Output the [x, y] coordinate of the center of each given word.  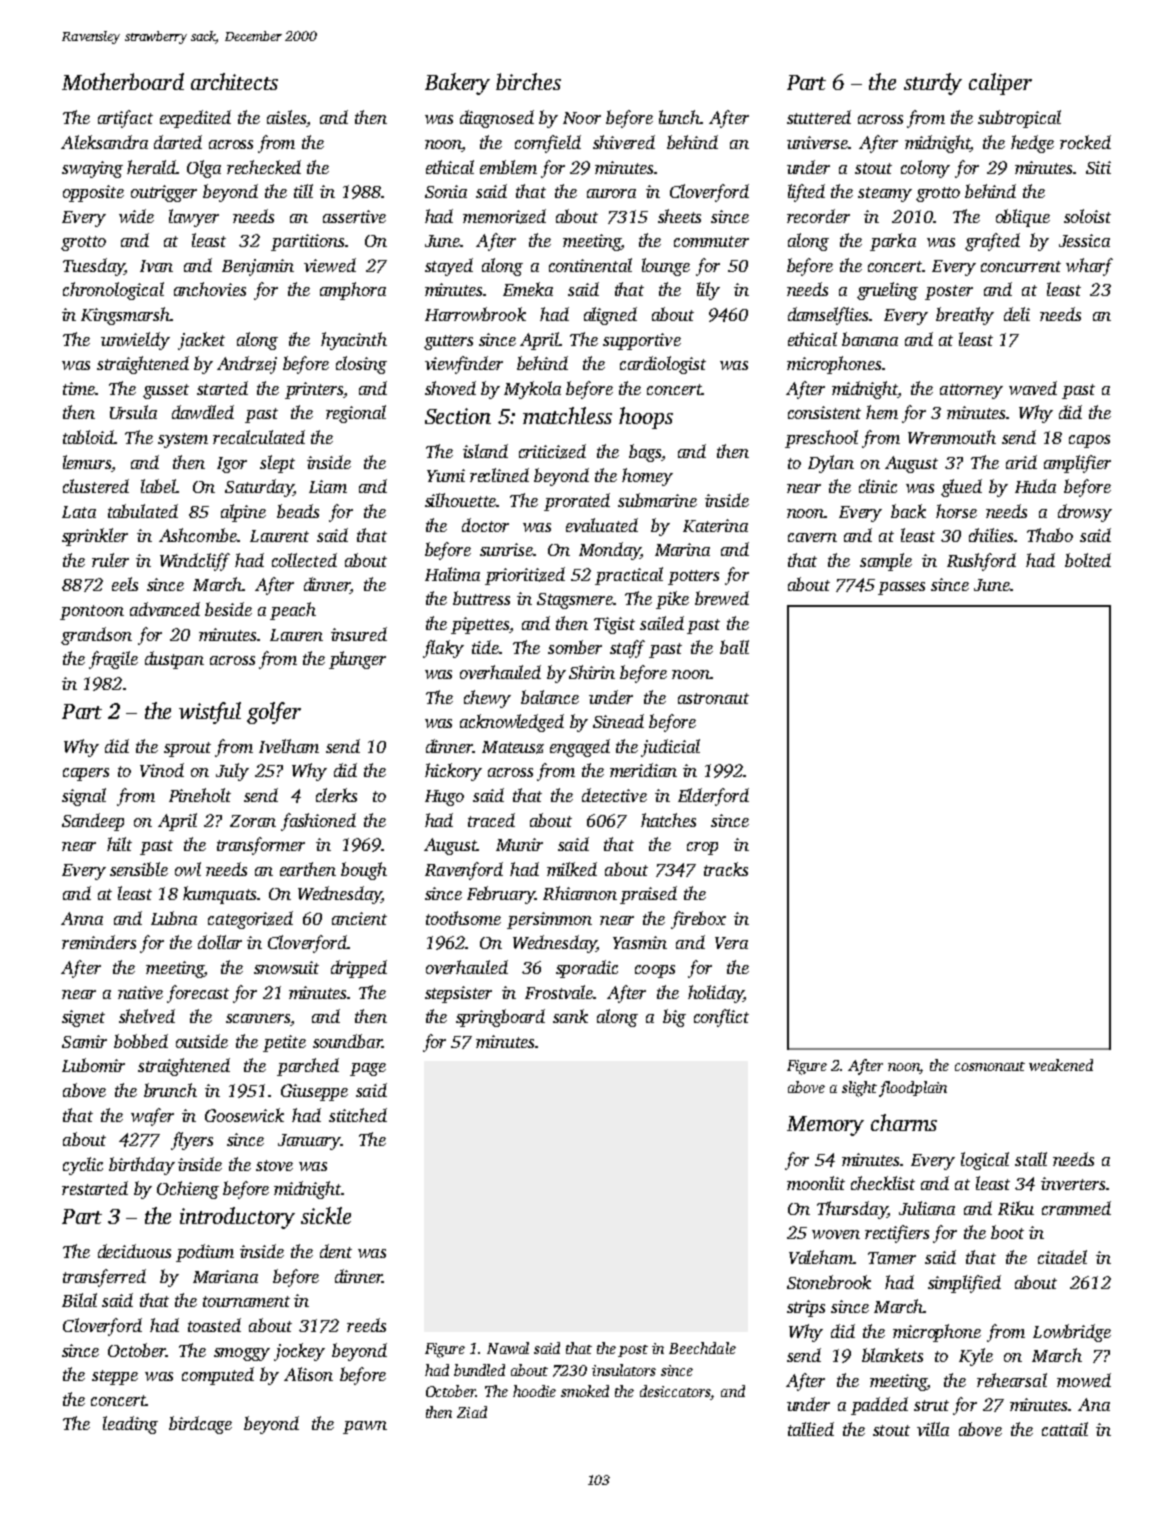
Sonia [446, 191]
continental [590, 265]
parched [308, 1067]
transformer [261, 846]
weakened [1061, 1065]
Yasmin [640, 942]
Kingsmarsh [125, 316]
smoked [585, 1391]
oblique [1023, 218]
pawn [365, 1427]
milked [572, 869]
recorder [818, 216]
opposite [93, 193]
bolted [1088, 560]
